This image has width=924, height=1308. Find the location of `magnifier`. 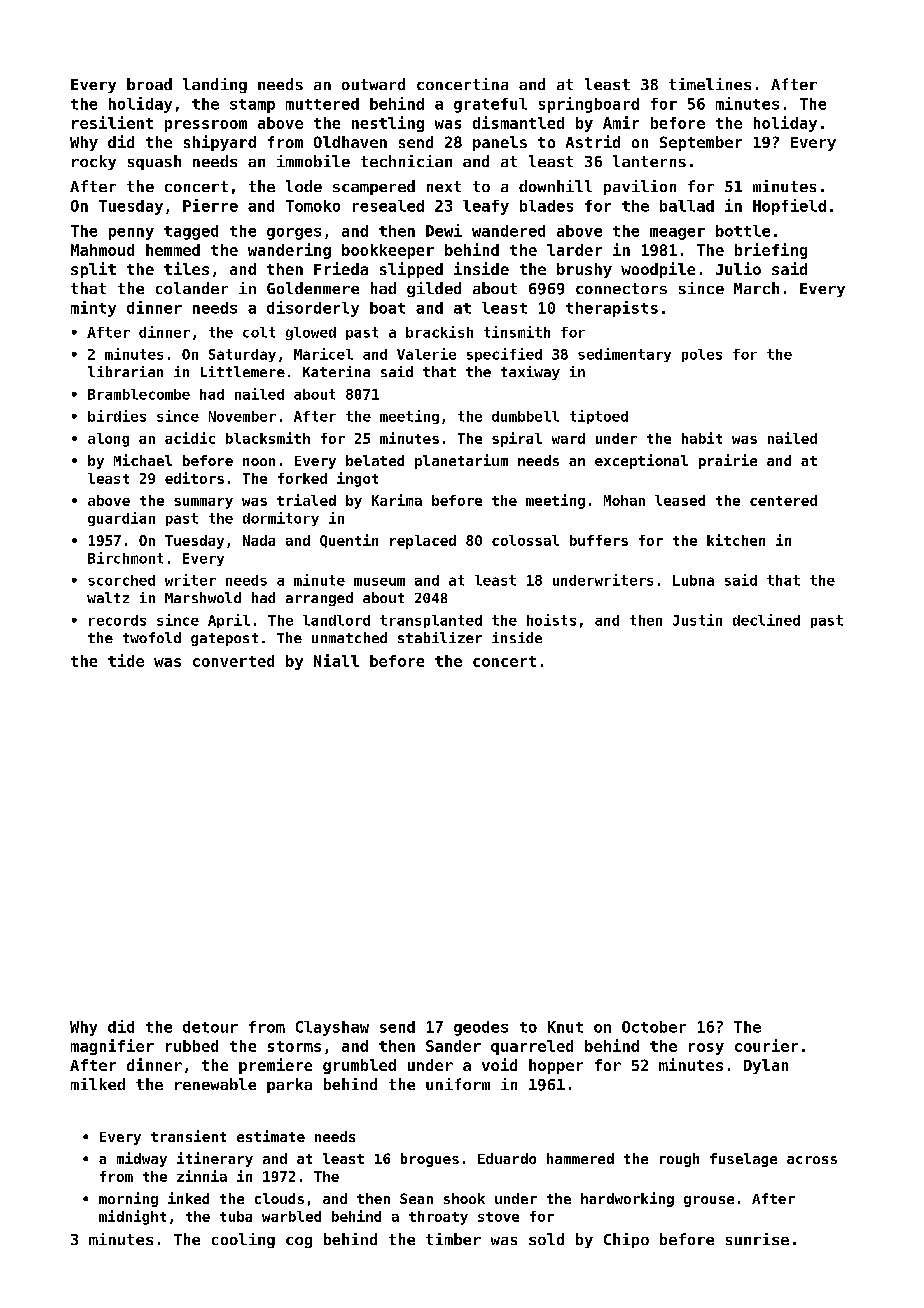

magnifier is located at coordinates (112, 1047).
